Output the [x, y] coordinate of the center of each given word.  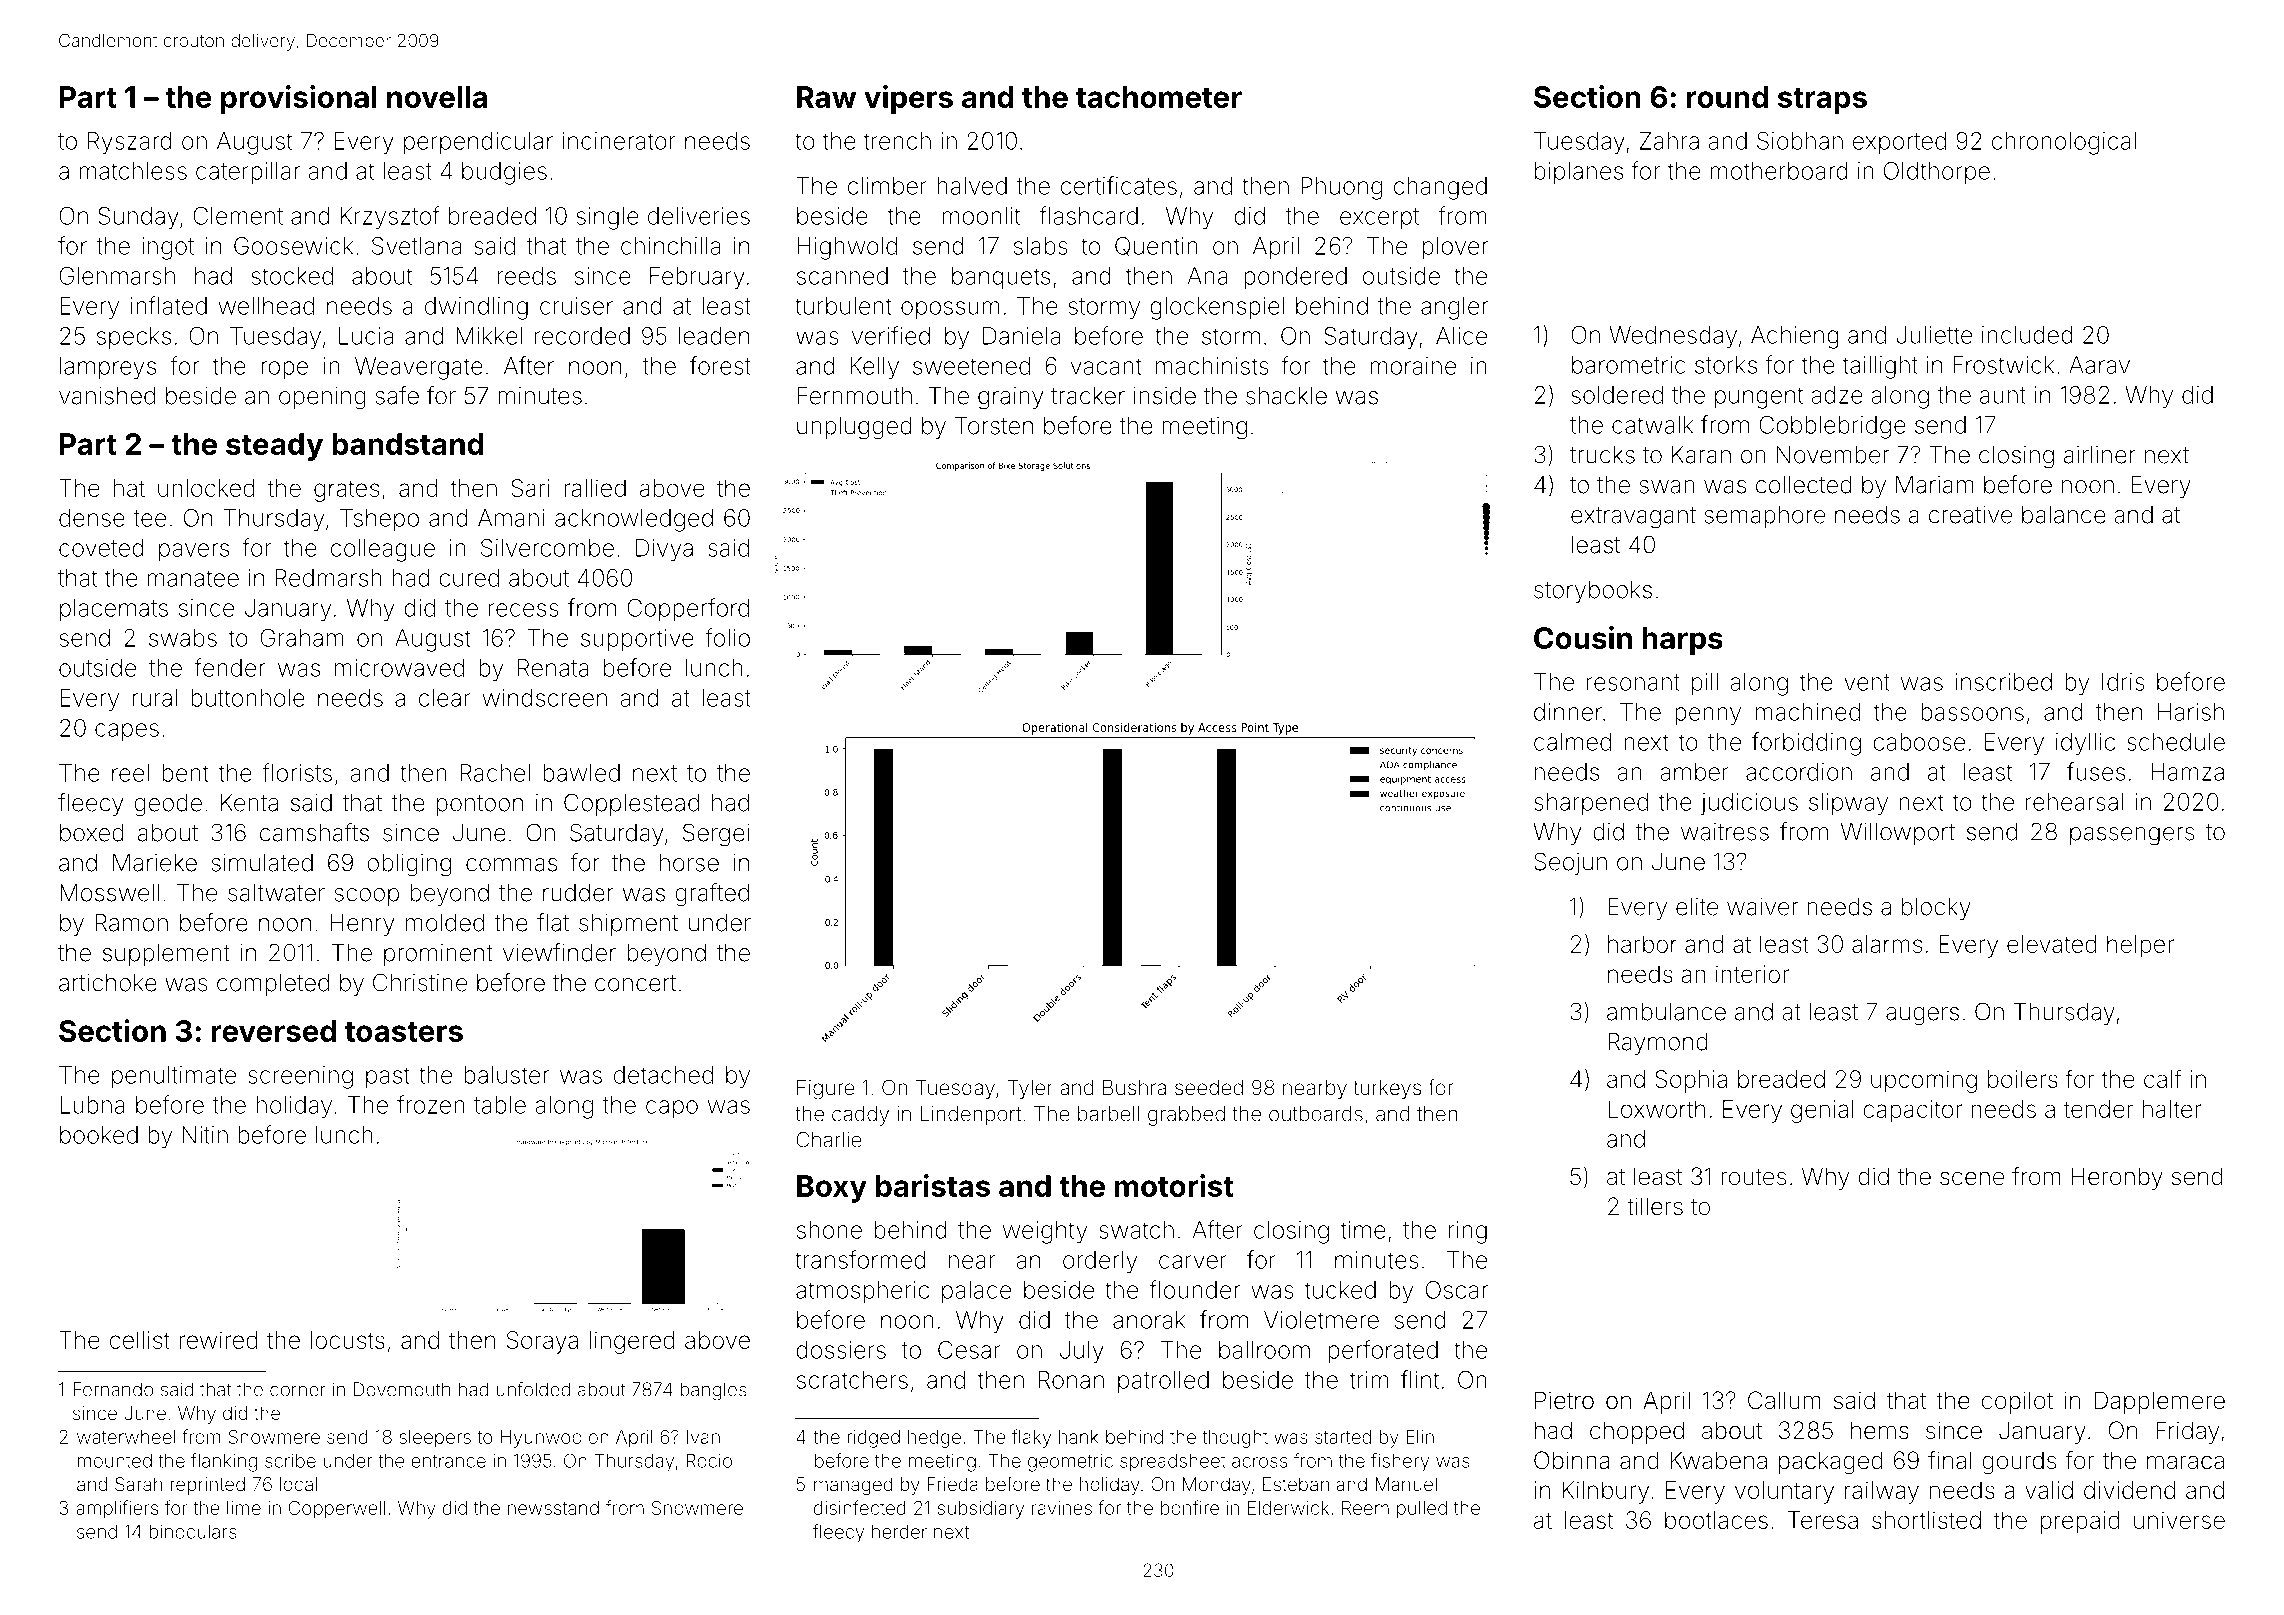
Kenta [249, 803]
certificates [1119, 185]
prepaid [2080, 1522]
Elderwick [1288, 1508]
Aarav [2099, 365]
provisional [299, 99]
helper [2140, 946]
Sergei [716, 835]
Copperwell [337, 1510]
